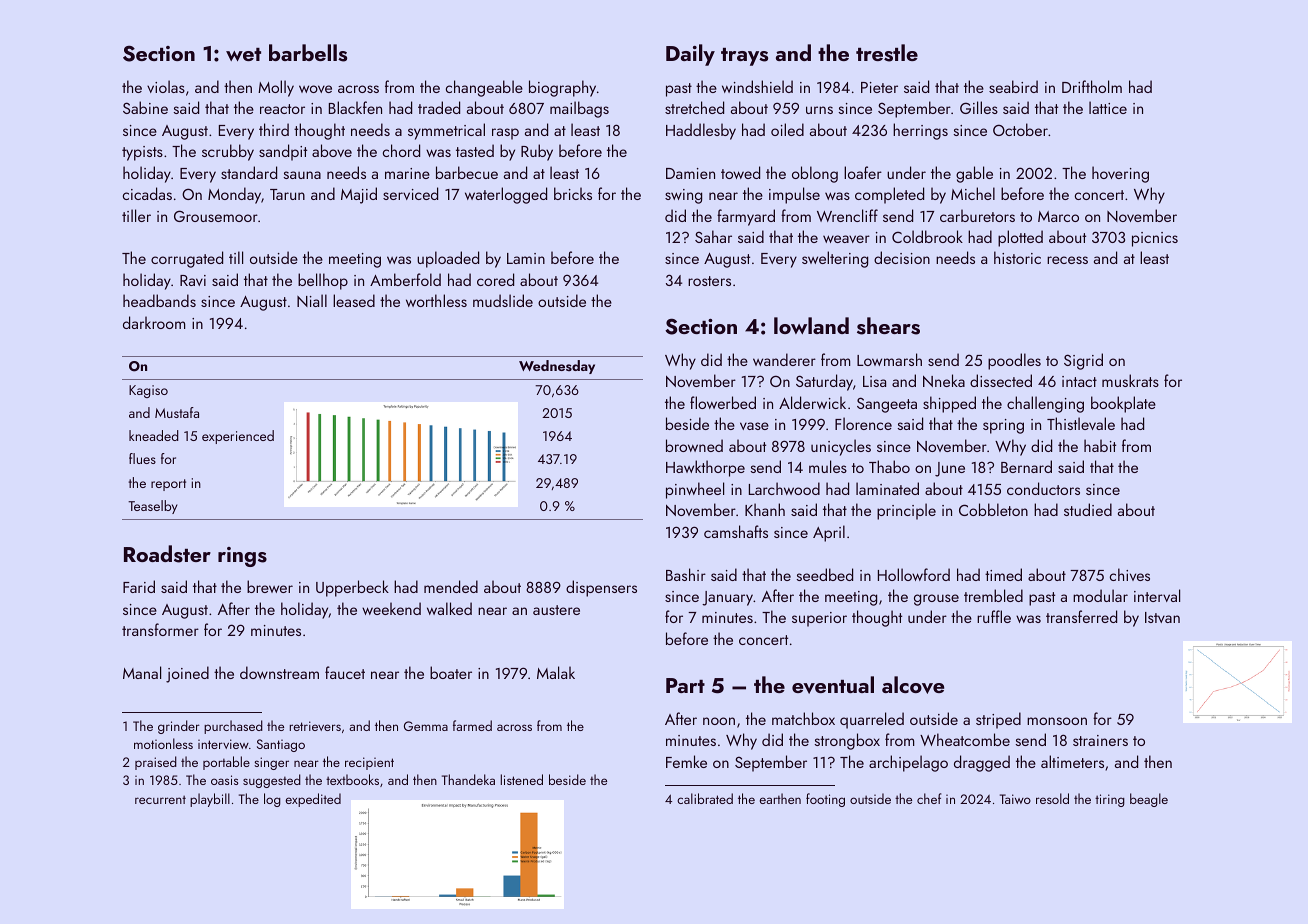 This document has height=924, width=1308. What do you see at coordinates (168, 485) in the document?
I see `report` at bounding box center [168, 485].
